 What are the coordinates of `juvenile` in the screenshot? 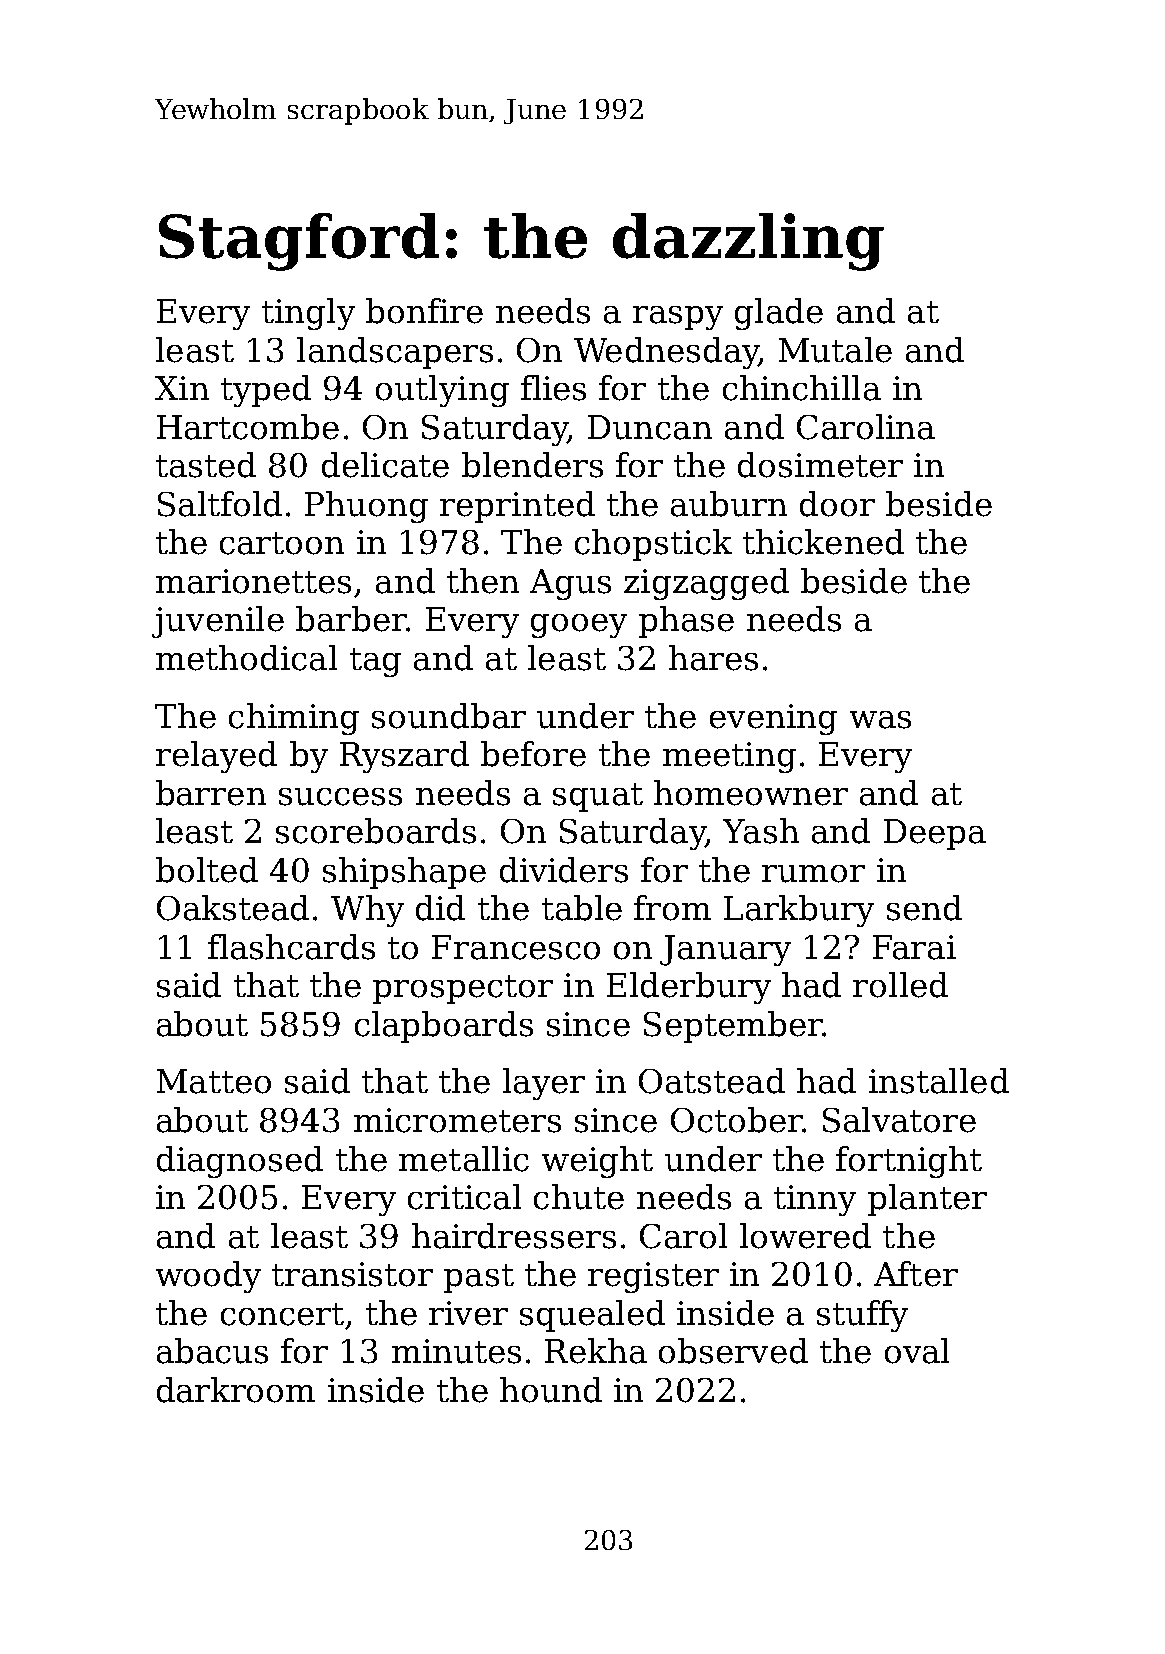 It's located at (218, 622).
